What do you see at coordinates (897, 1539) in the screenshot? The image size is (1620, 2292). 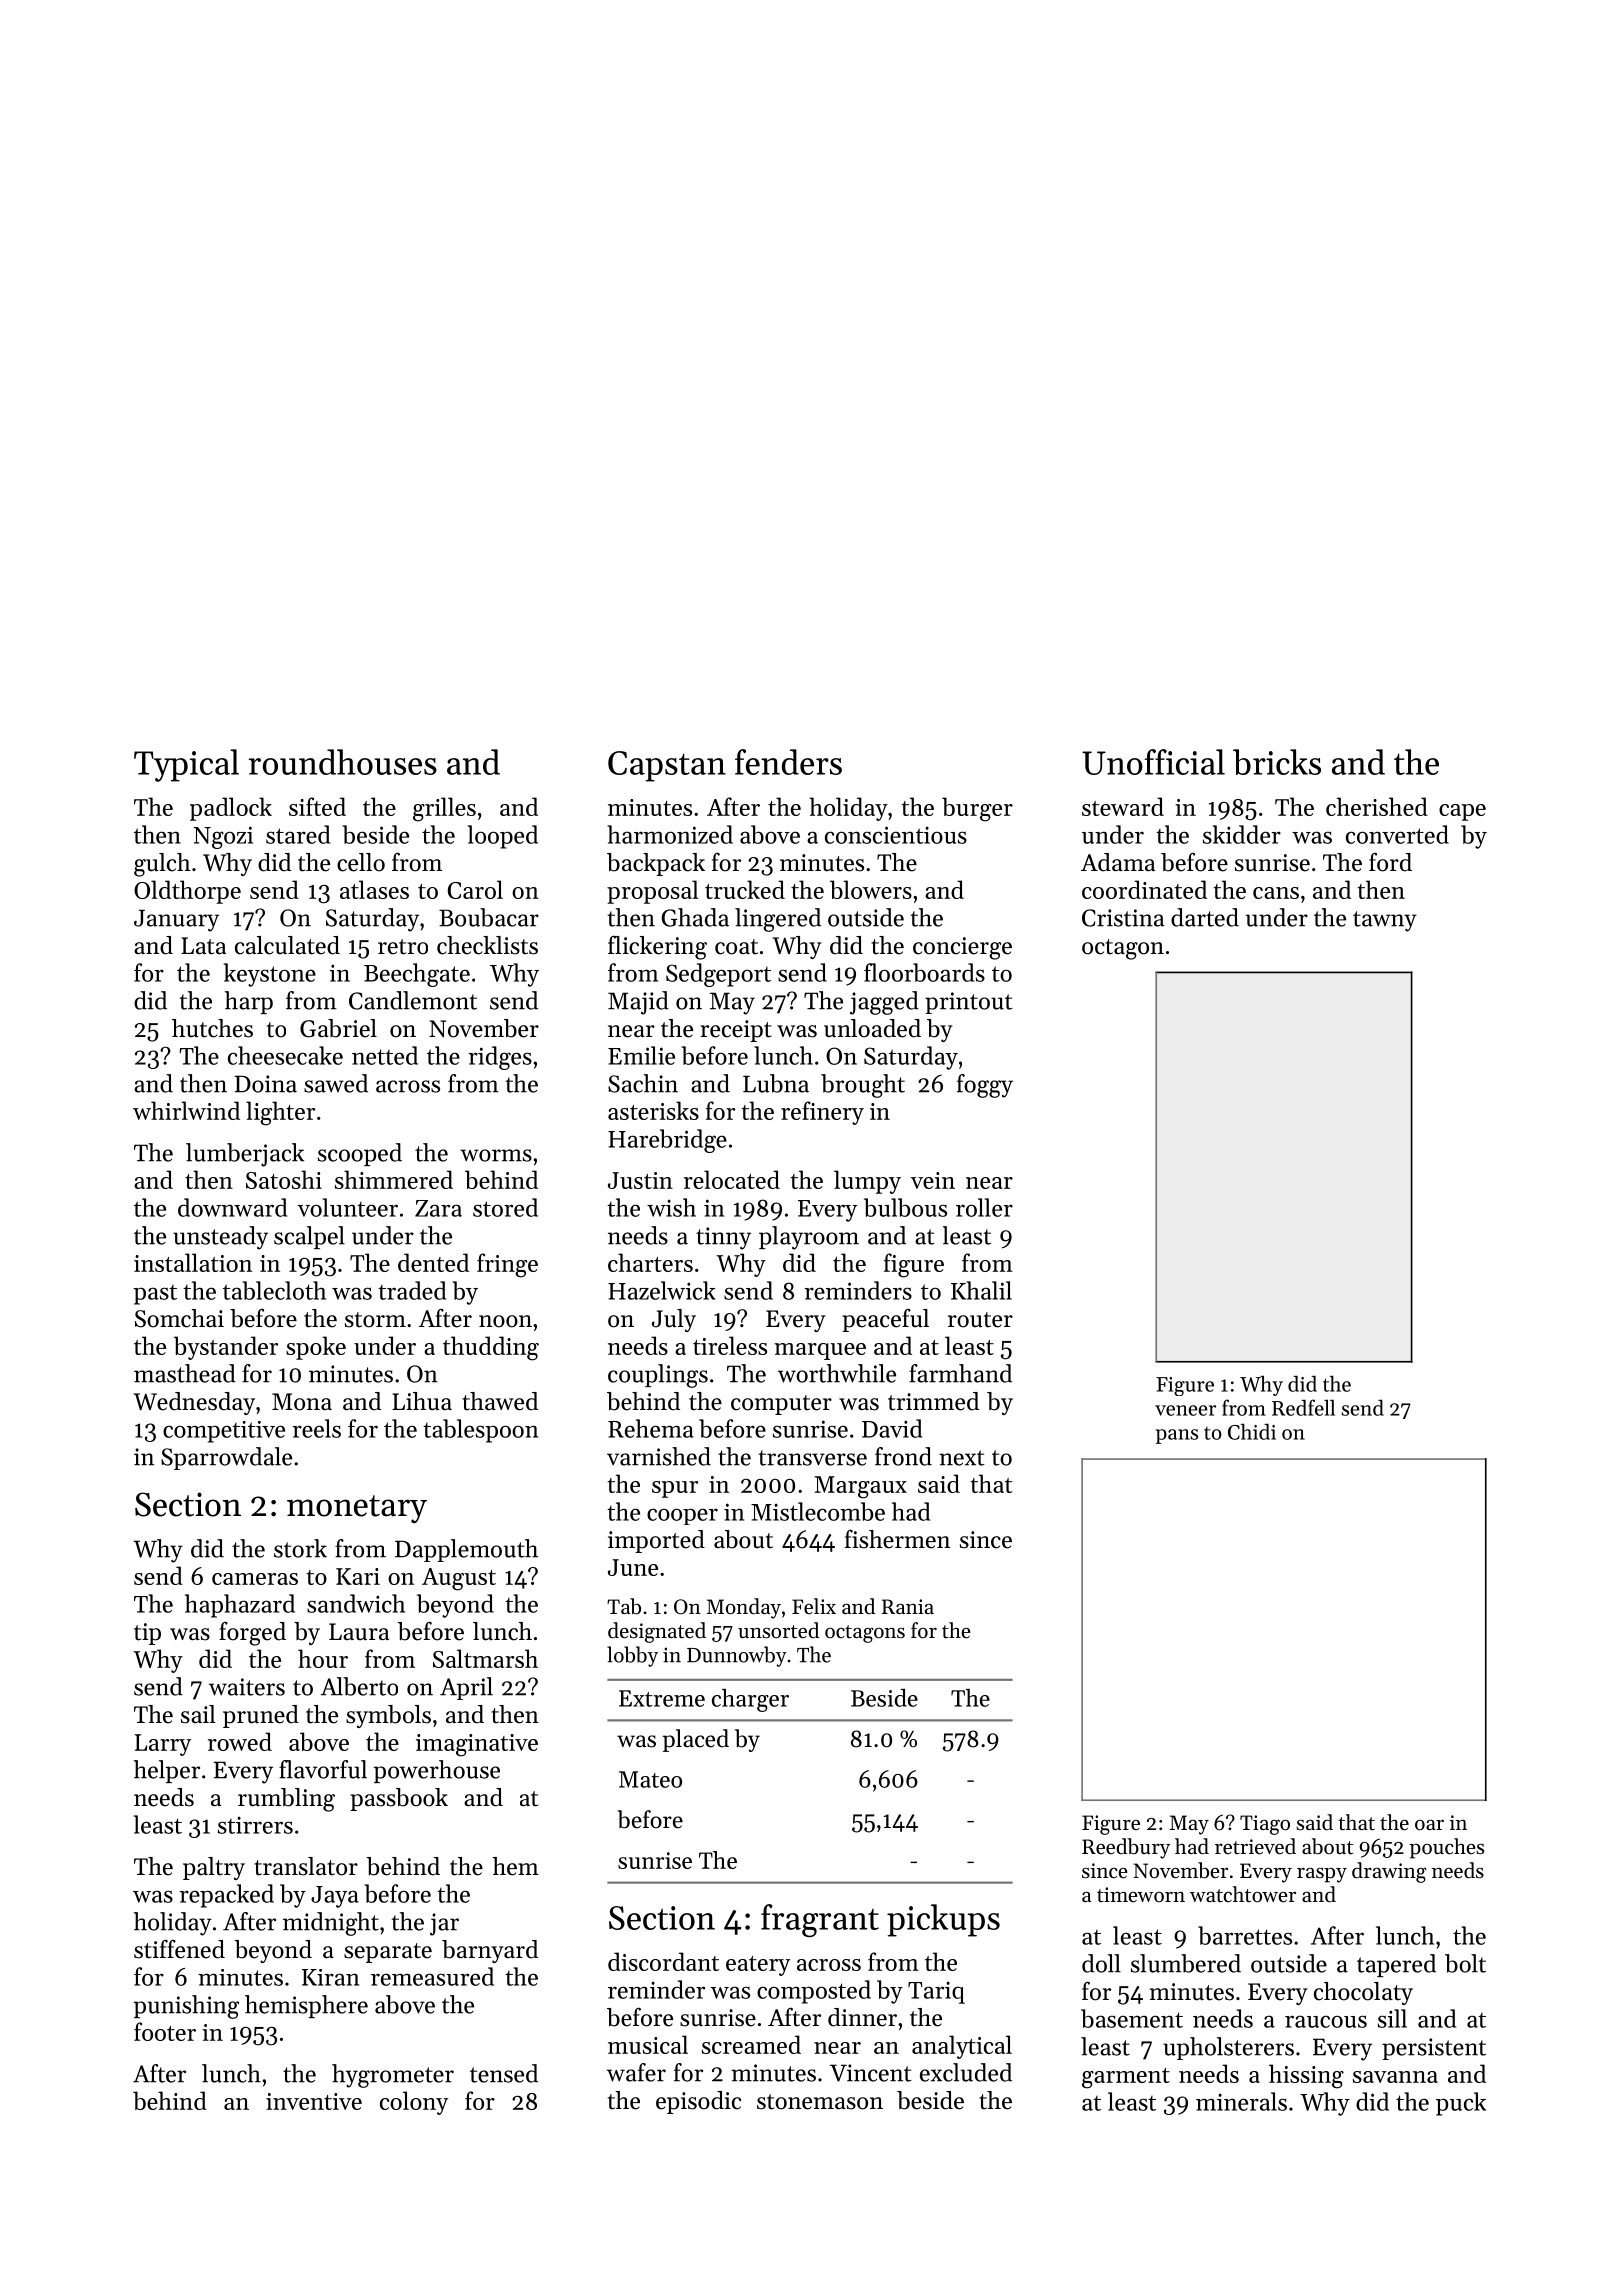 I see `fishermen` at bounding box center [897, 1539].
